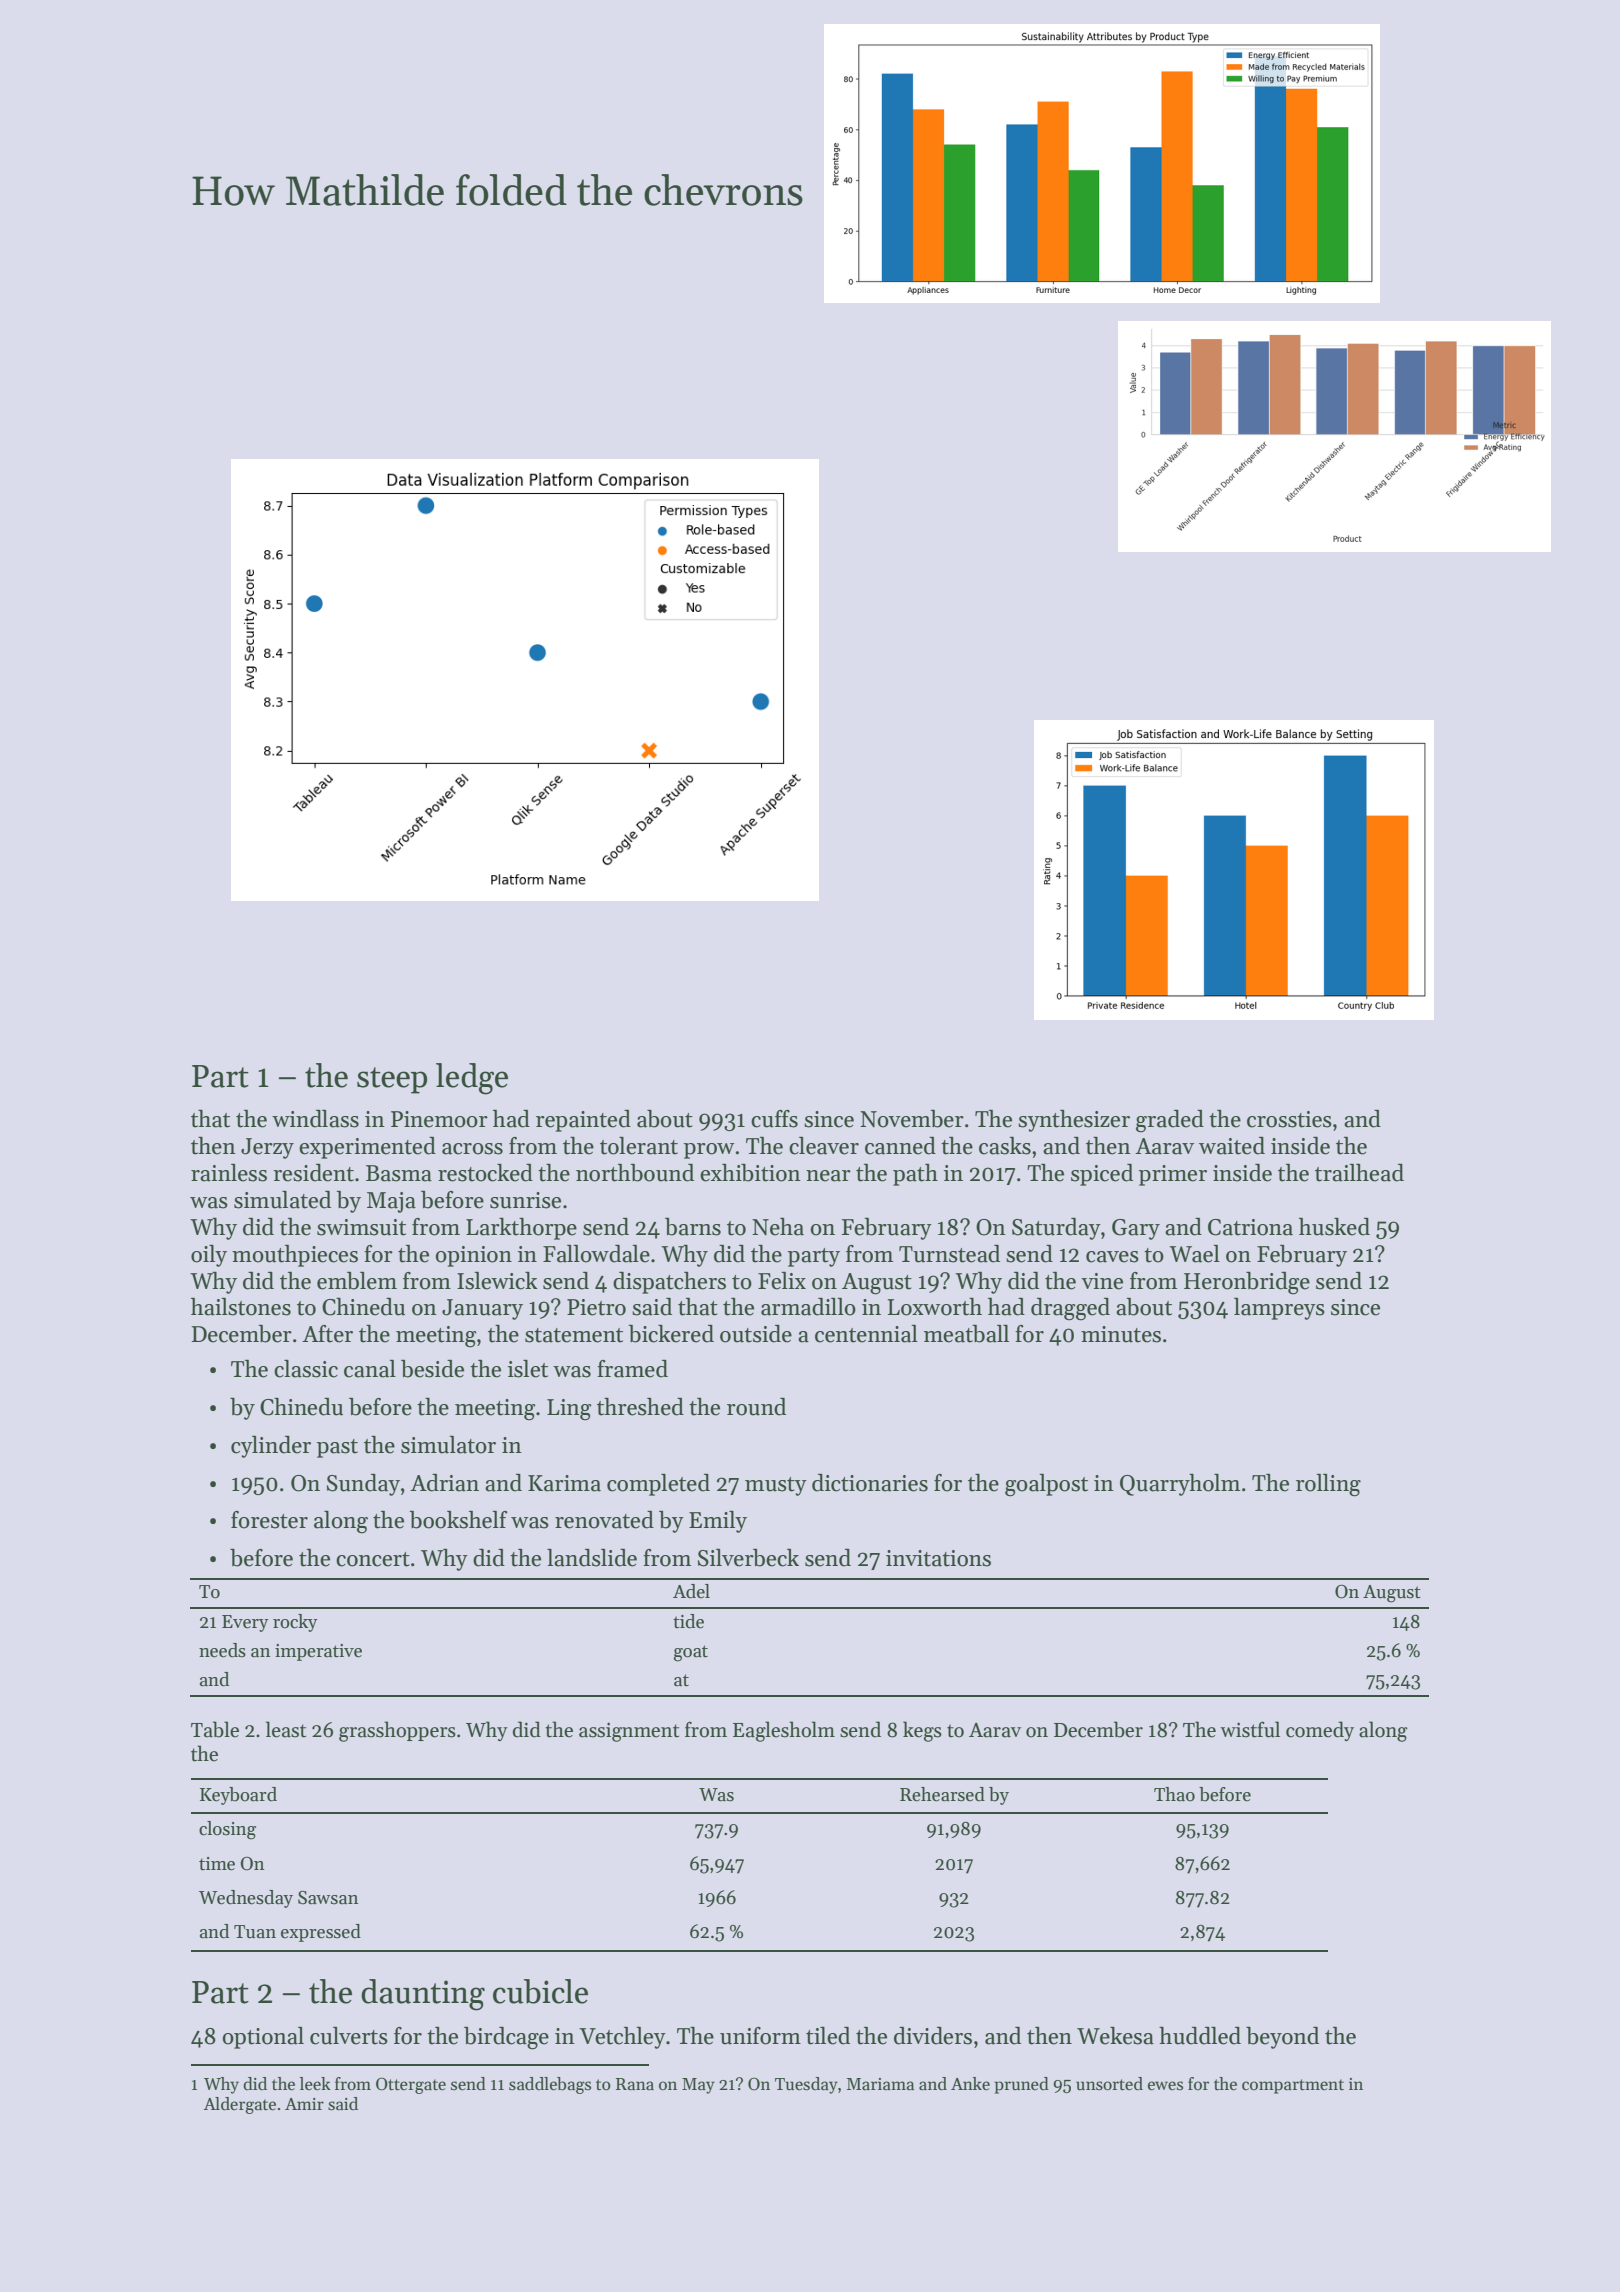 The image size is (1620, 2292). I want to click on least, so click(286, 1729).
